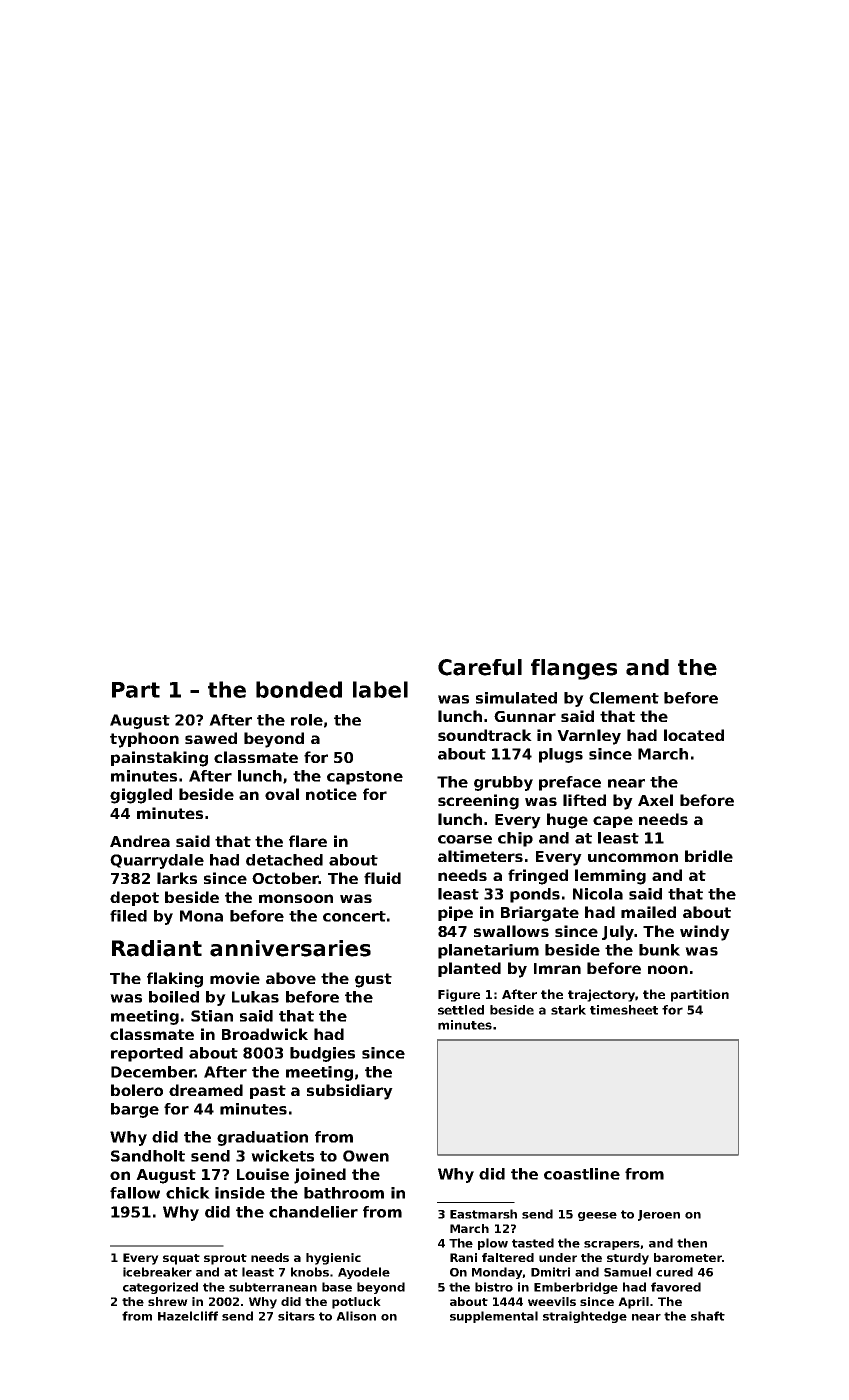 This screenshot has width=849, height=1400. Describe the element at coordinates (135, 1110) in the screenshot. I see `barge` at that location.
